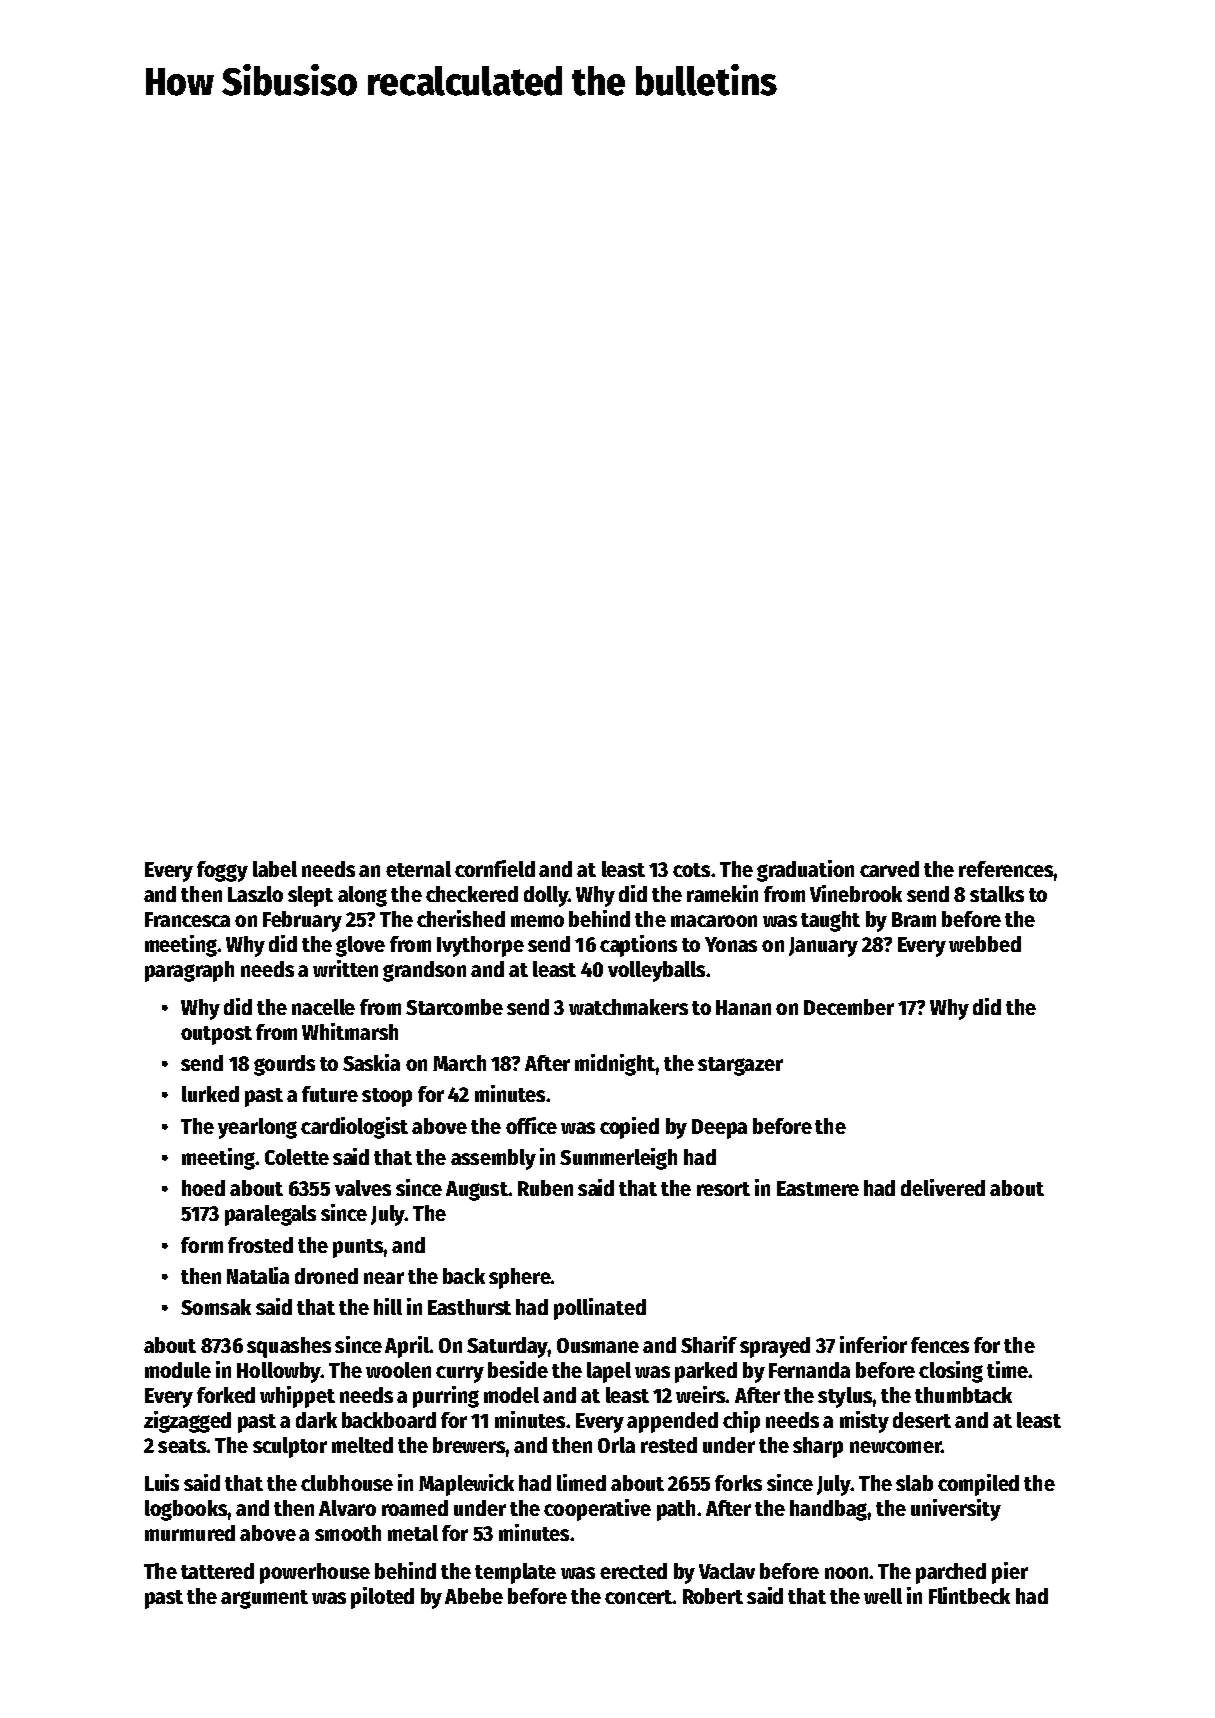  What do you see at coordinates (182, 1446) in the image?
I see `seats` at bounding box center [182, 1446].
